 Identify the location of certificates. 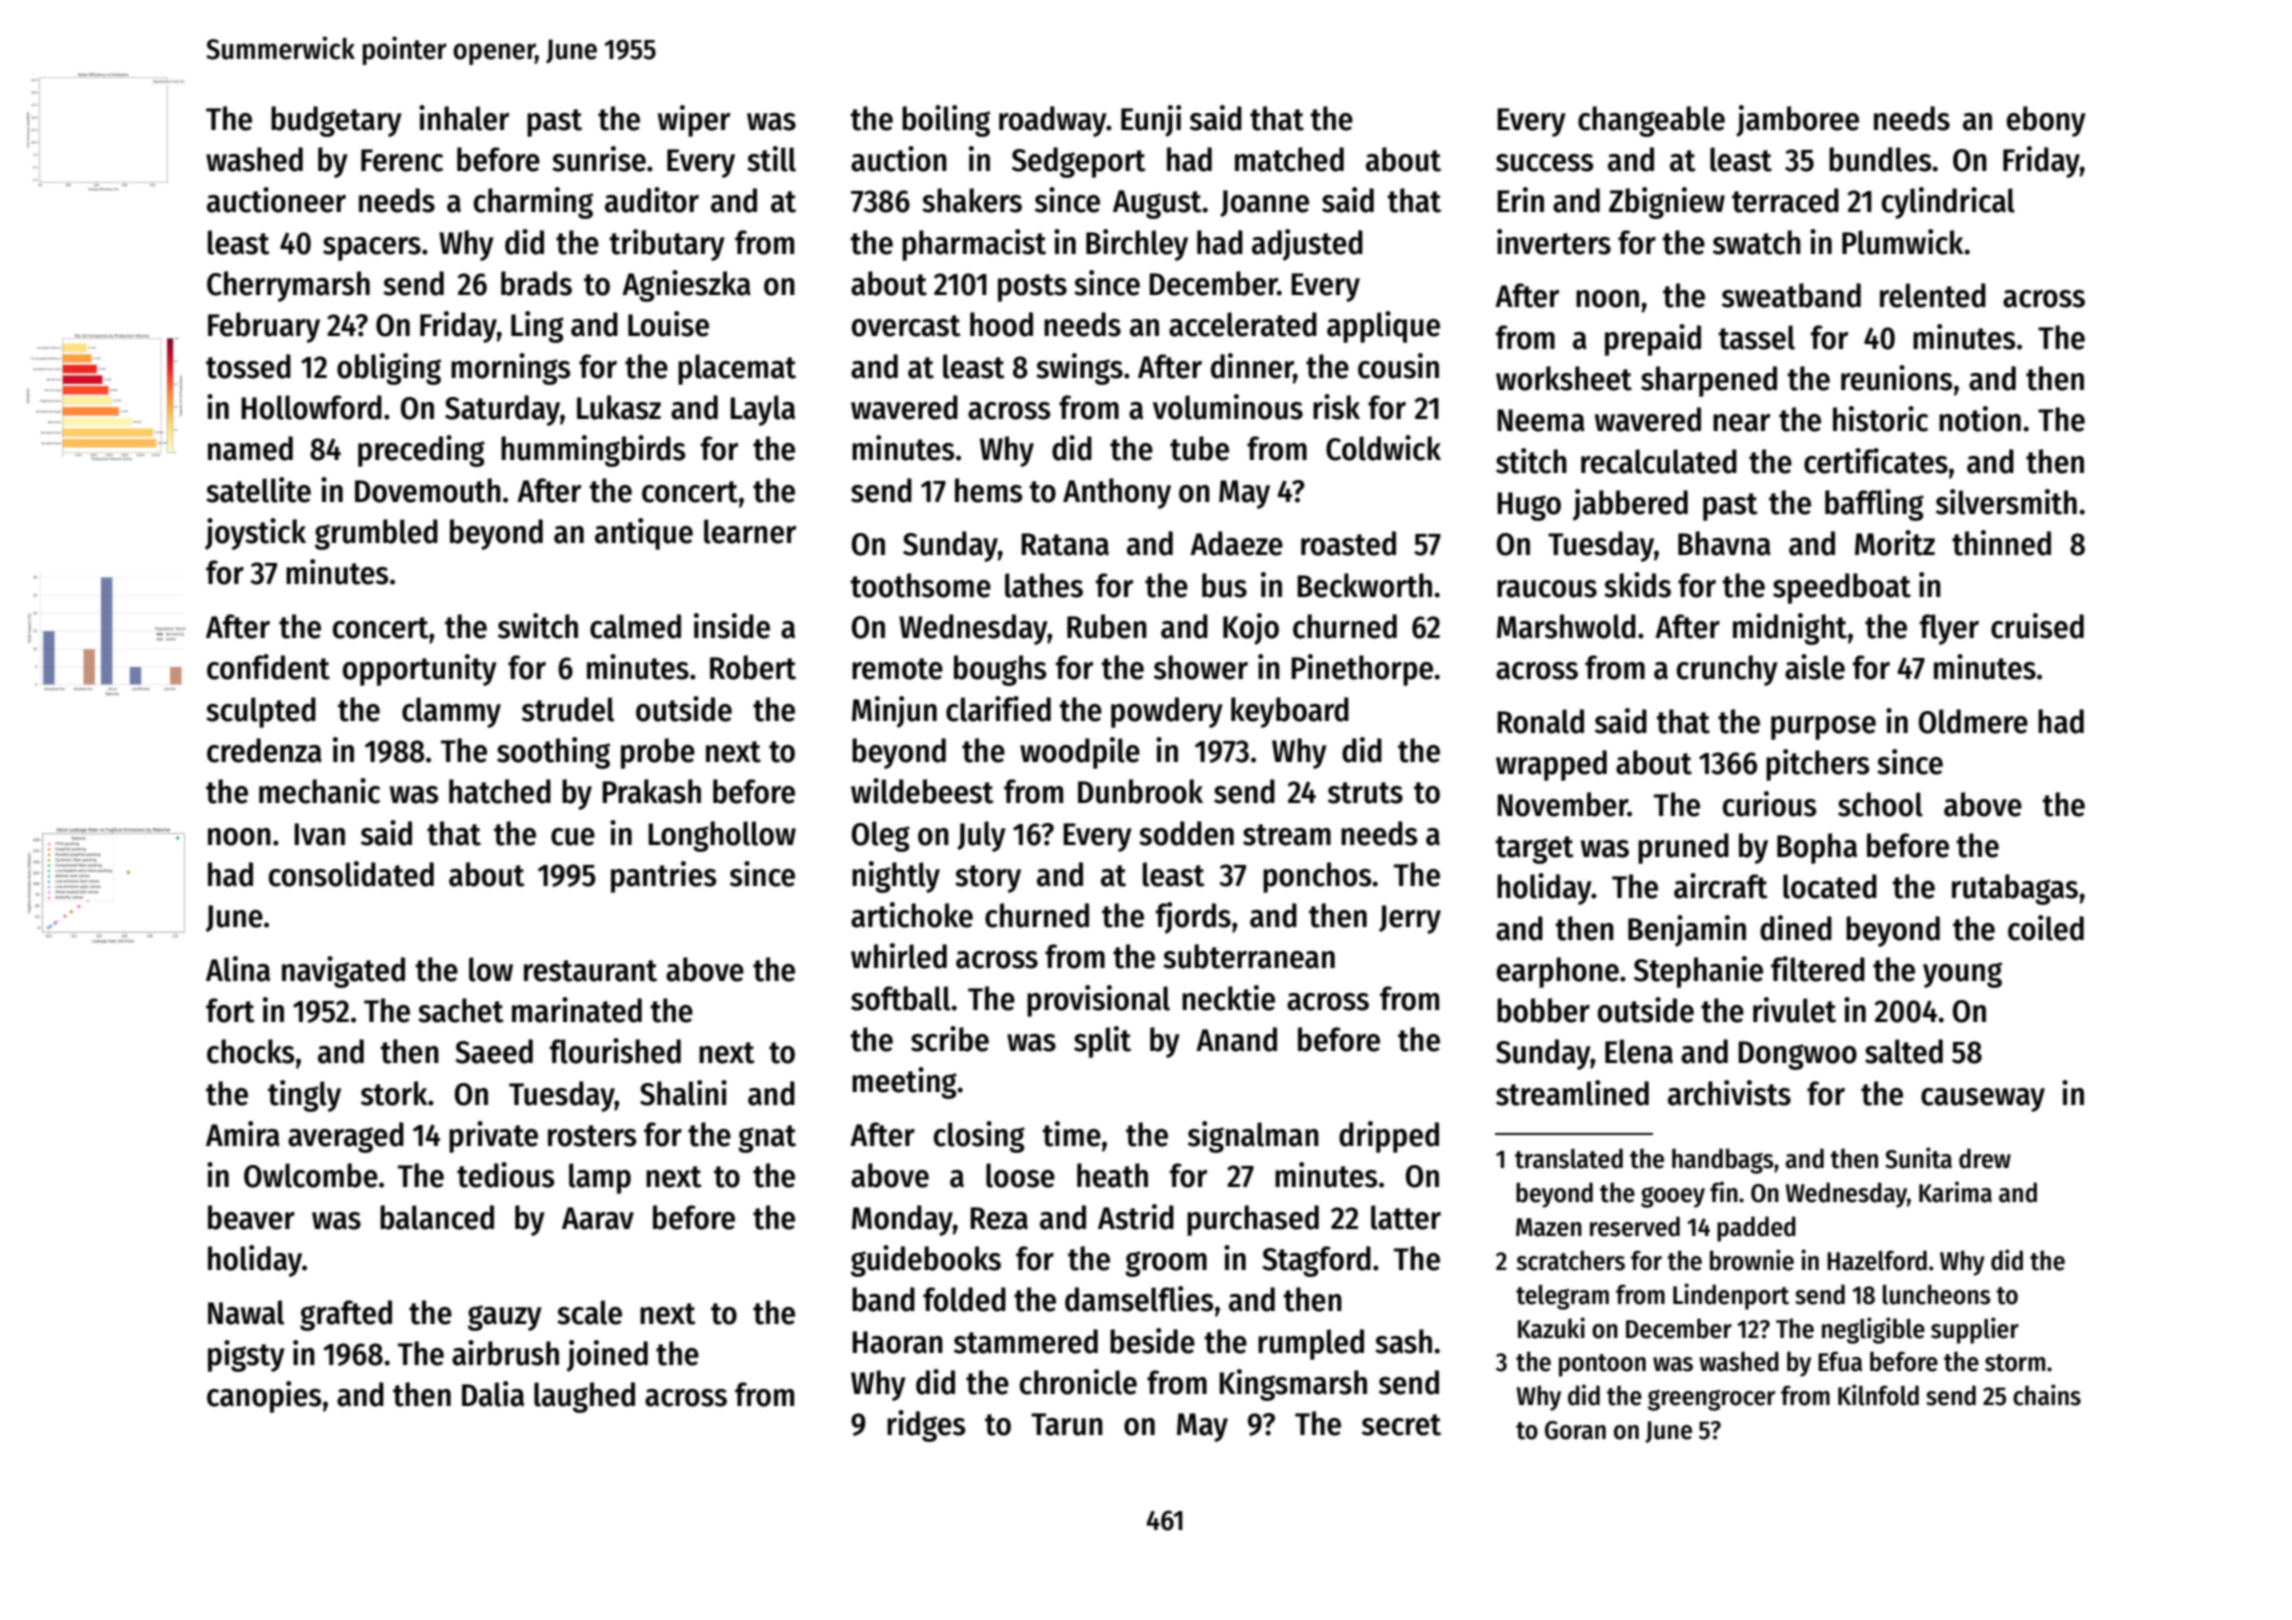
(1876, 461).
